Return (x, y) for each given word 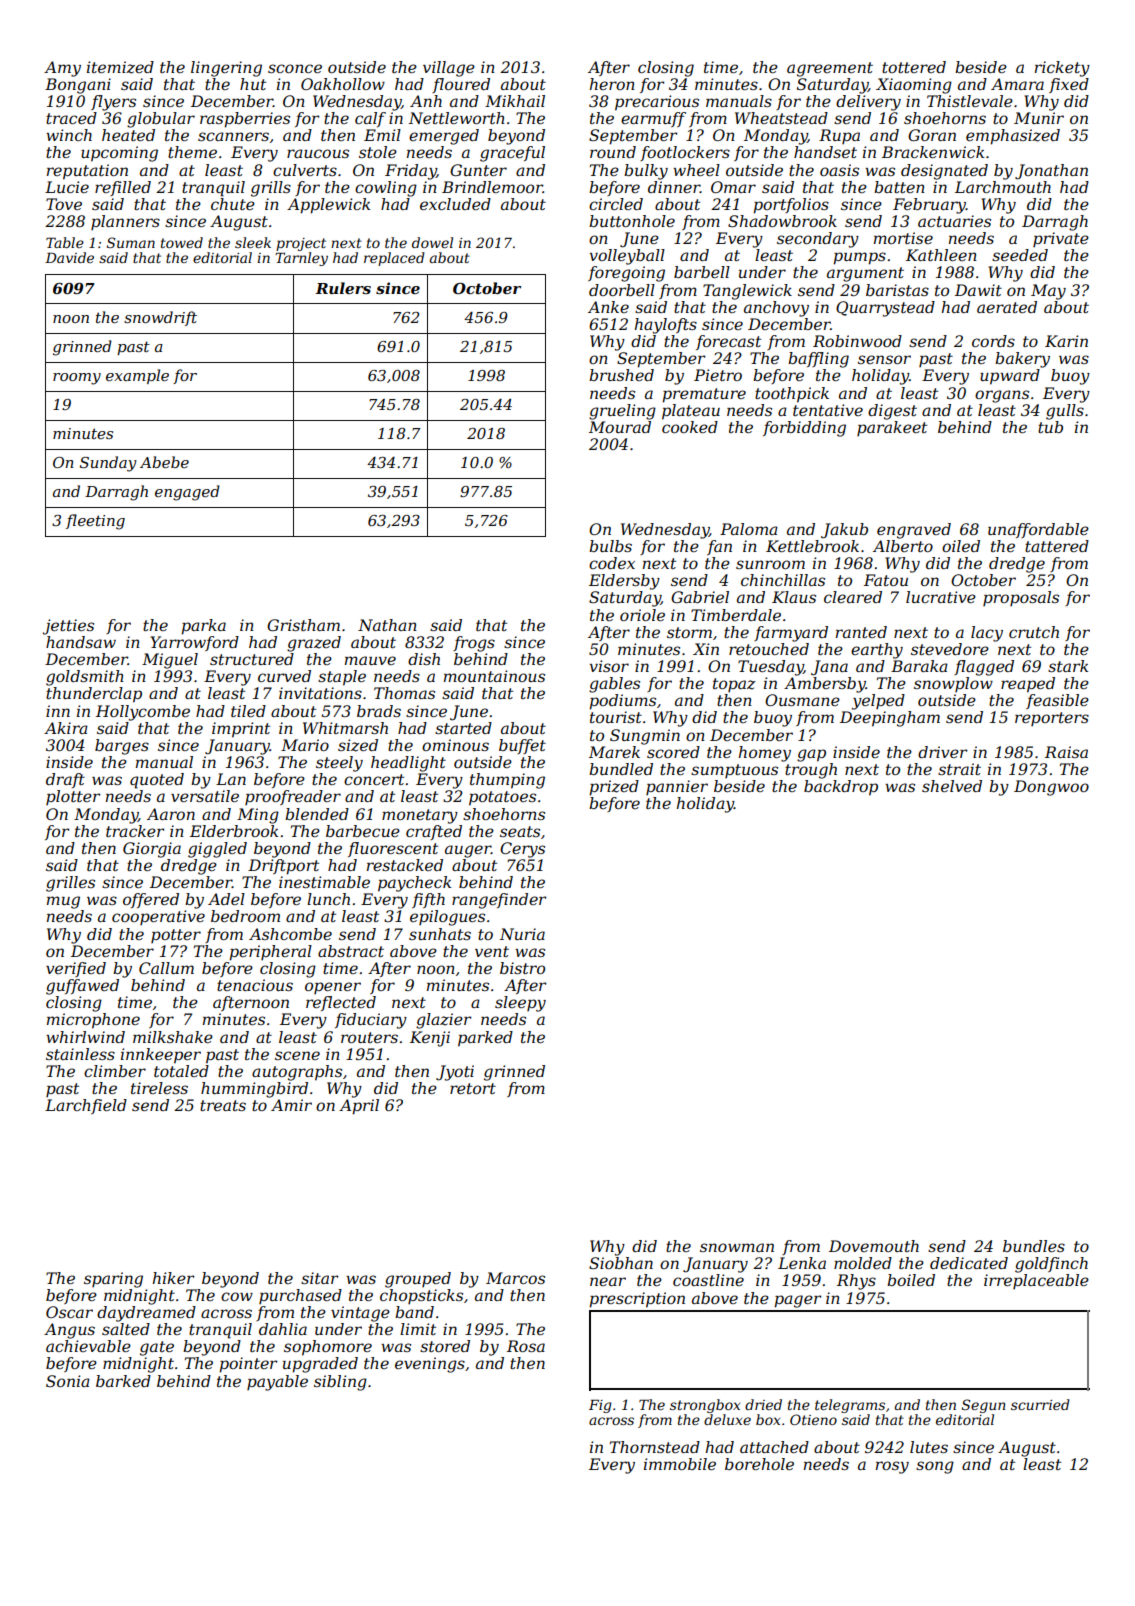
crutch (1034, 632)
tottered (914, 67)
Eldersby (624, 582)
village (449, 69)
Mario (305, 745)
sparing (113, 1280)
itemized (120, 67)
